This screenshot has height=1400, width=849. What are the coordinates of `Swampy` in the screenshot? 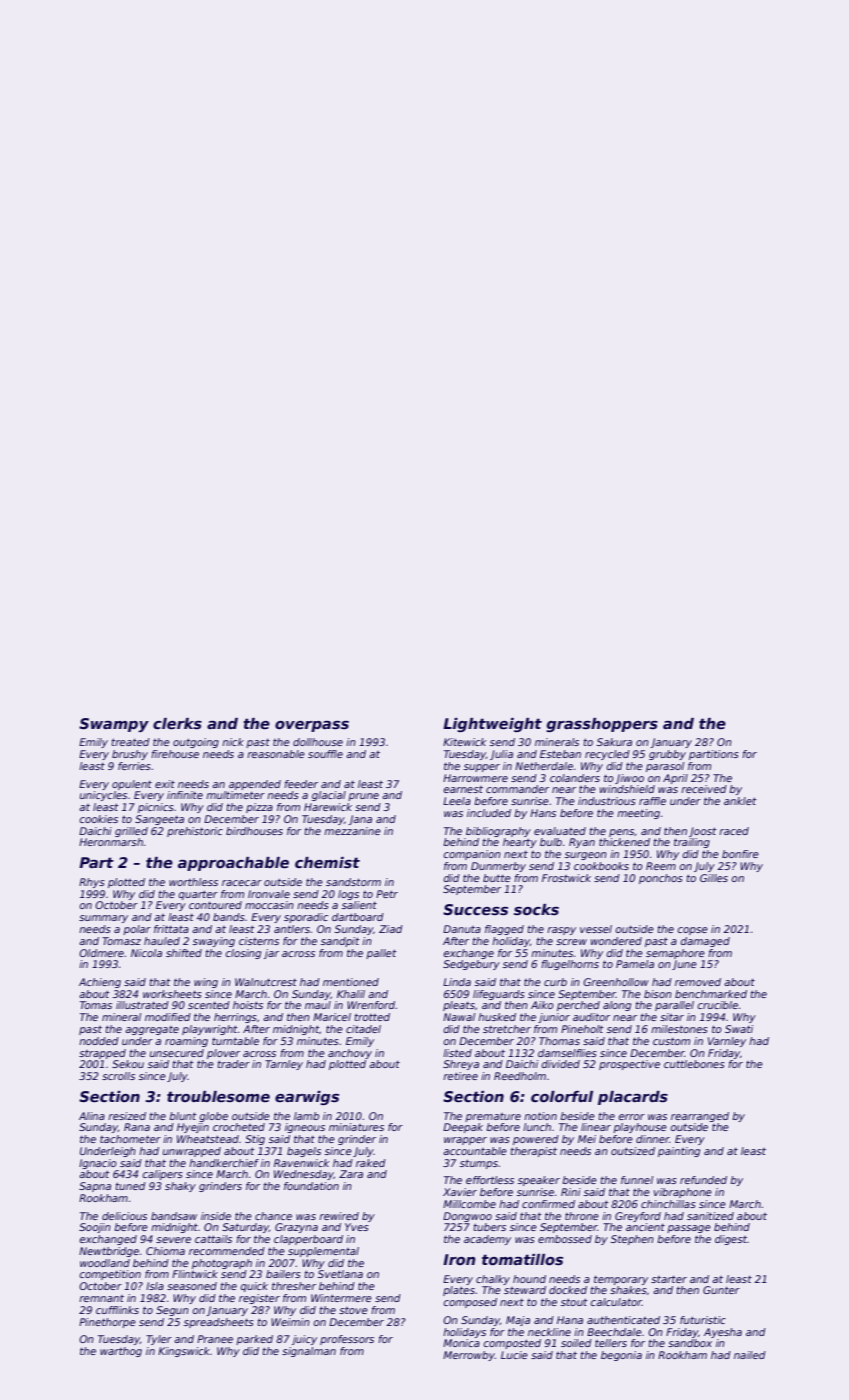 It's located at (114, 725).
